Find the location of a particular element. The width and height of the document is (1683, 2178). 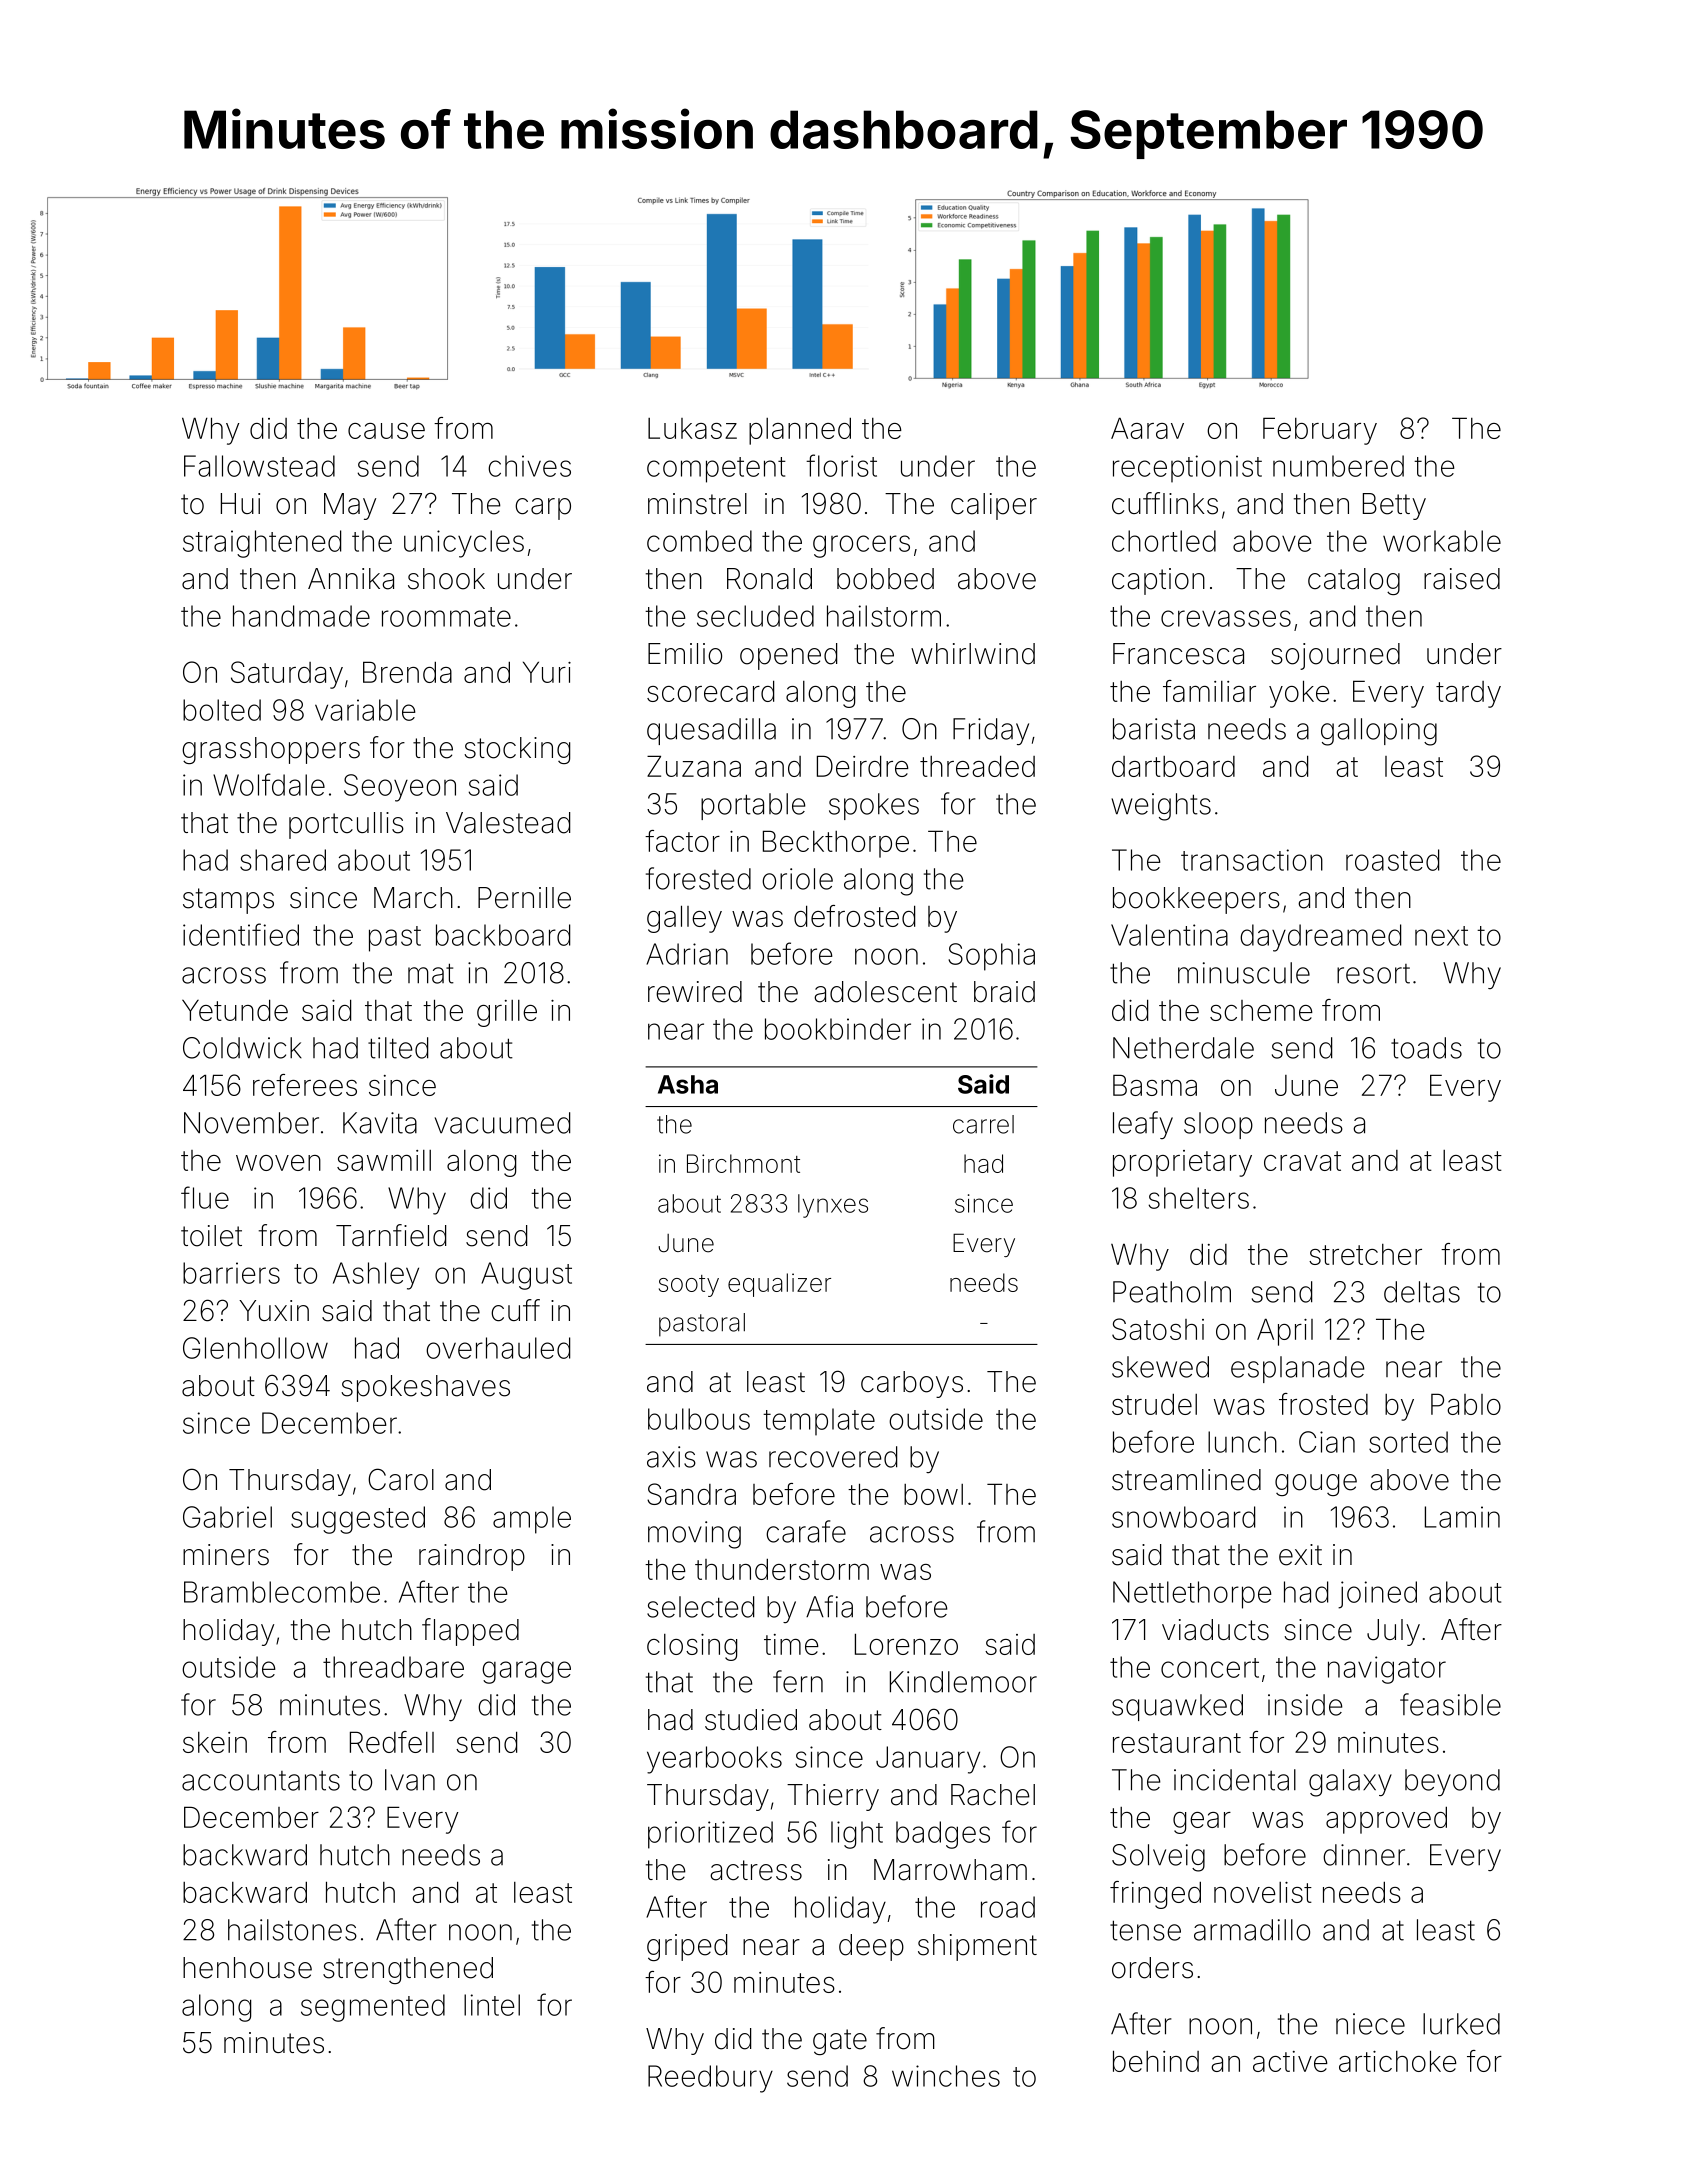

Thierry is located at coordinates (833, 1797).
